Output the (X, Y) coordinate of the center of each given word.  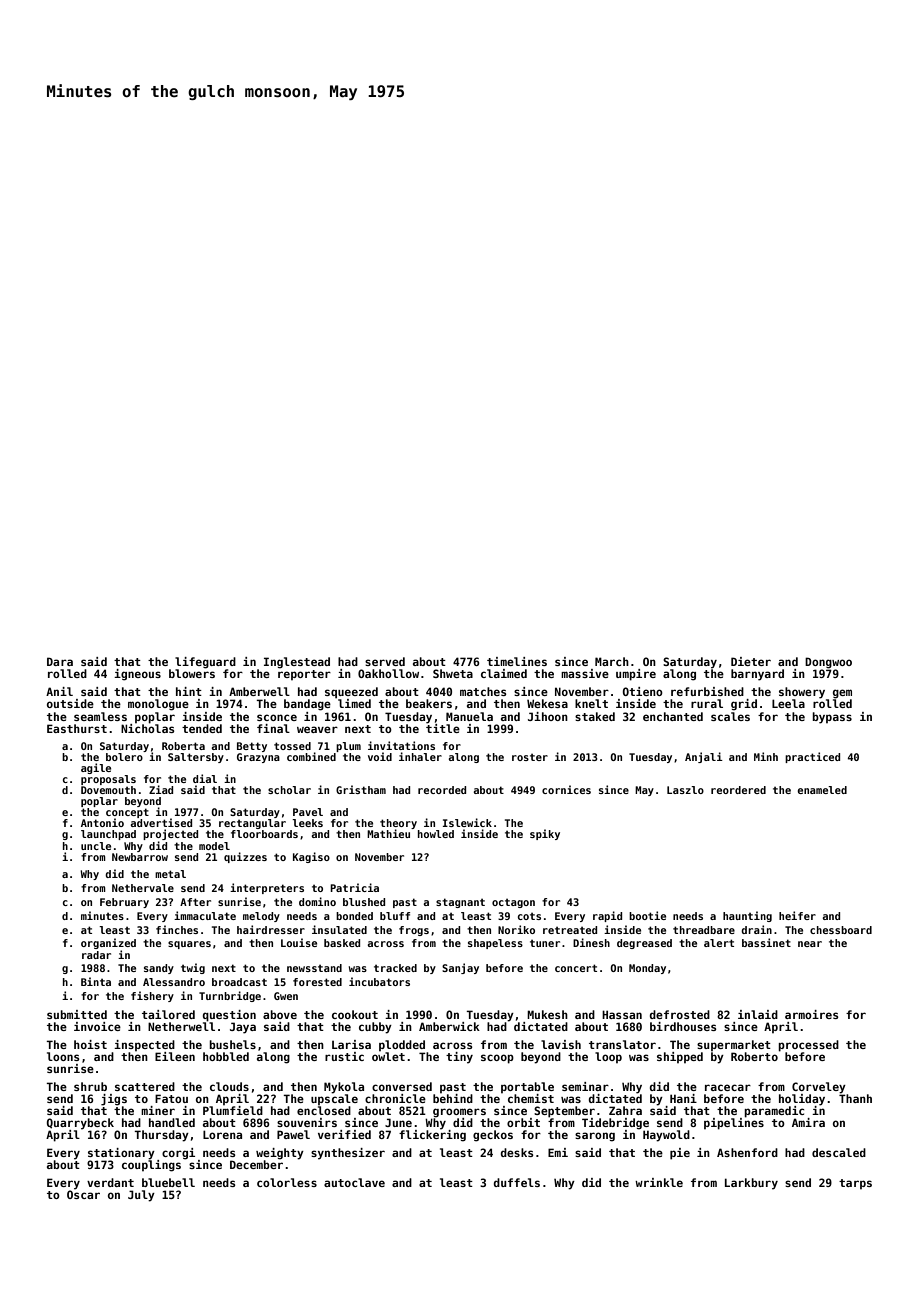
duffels (517, 1182)
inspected (144, 1045)
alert (719, 943)
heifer (797, 915)
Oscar (83, 1194)
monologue (158, 705)
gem (842, 694)
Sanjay (460, 968)
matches (483, 691)
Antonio (102, 822)
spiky (545, 834)
